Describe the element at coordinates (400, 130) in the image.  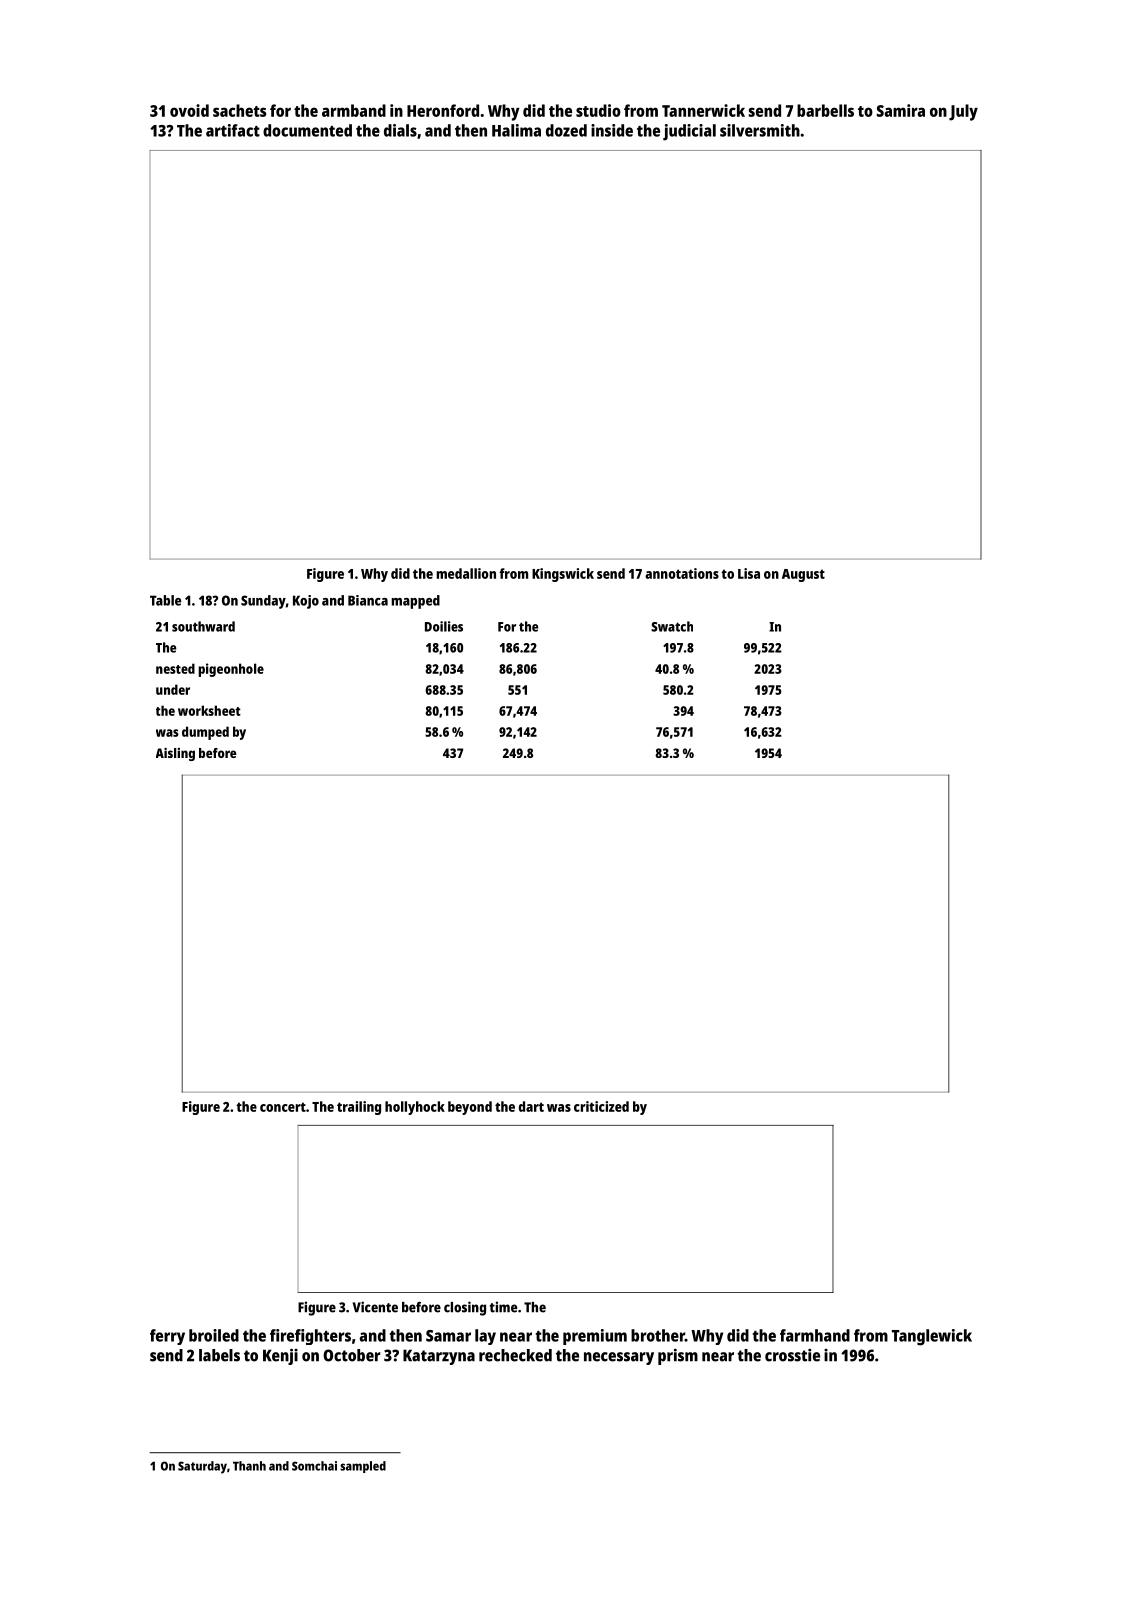
I see `dials` at that location.
